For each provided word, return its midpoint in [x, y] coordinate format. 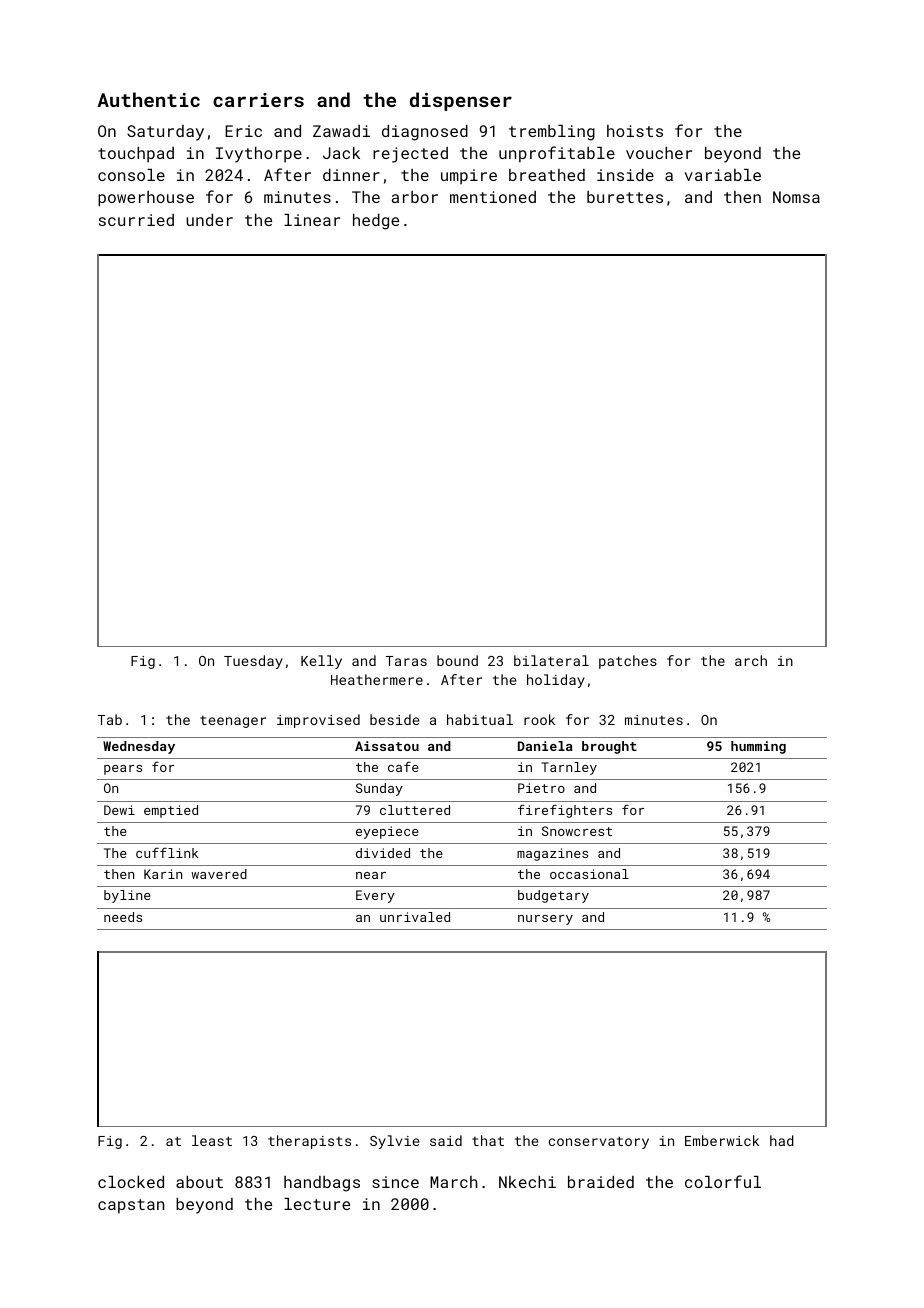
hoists [635, 131]
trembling [552, 133]
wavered [219, 874]
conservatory [599, 1142]
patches [628, 662]
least [212, 1140]
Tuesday [253, 662]
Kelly [321, 662]
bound [457, 660]
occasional [589, 874]
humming [758, 747]
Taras [406, 661]
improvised [318, 721]
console [131, 175]
